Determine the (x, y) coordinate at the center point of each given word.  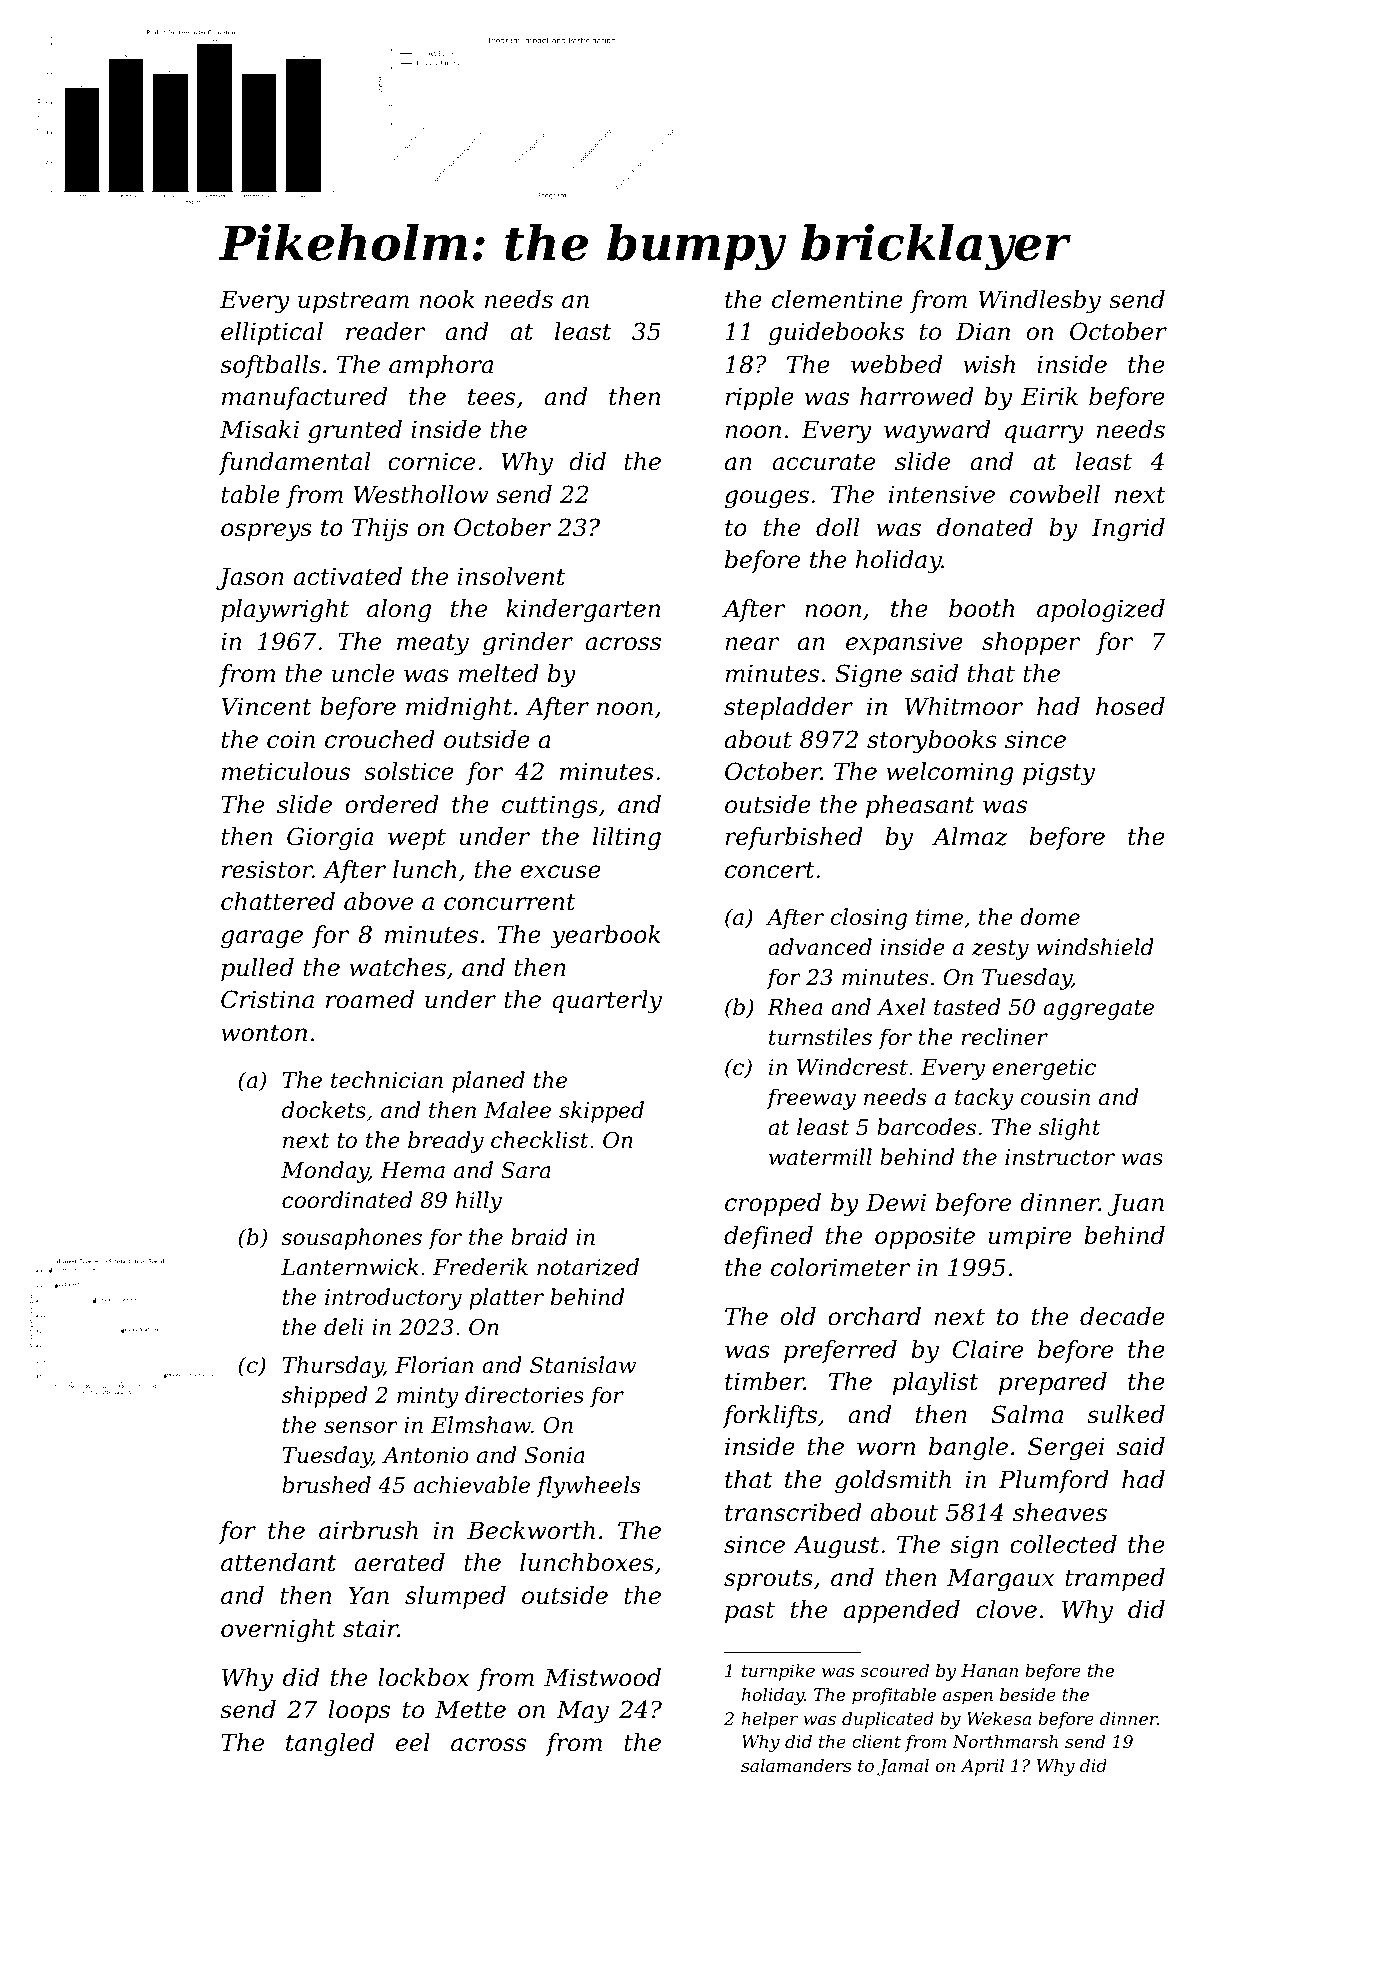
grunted (355, 431)
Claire (988, 1349)
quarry (1044, 434)
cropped (773, 1204)
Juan (1135, 1205)
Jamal (903, 1767)
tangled (330, 1744)
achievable (472, 1485)
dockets (324, 1110)
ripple (760, 398)
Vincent (266, 707)
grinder (528, 643)
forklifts (769, 1416)
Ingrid (1128, 529)
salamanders (796, 1765)
